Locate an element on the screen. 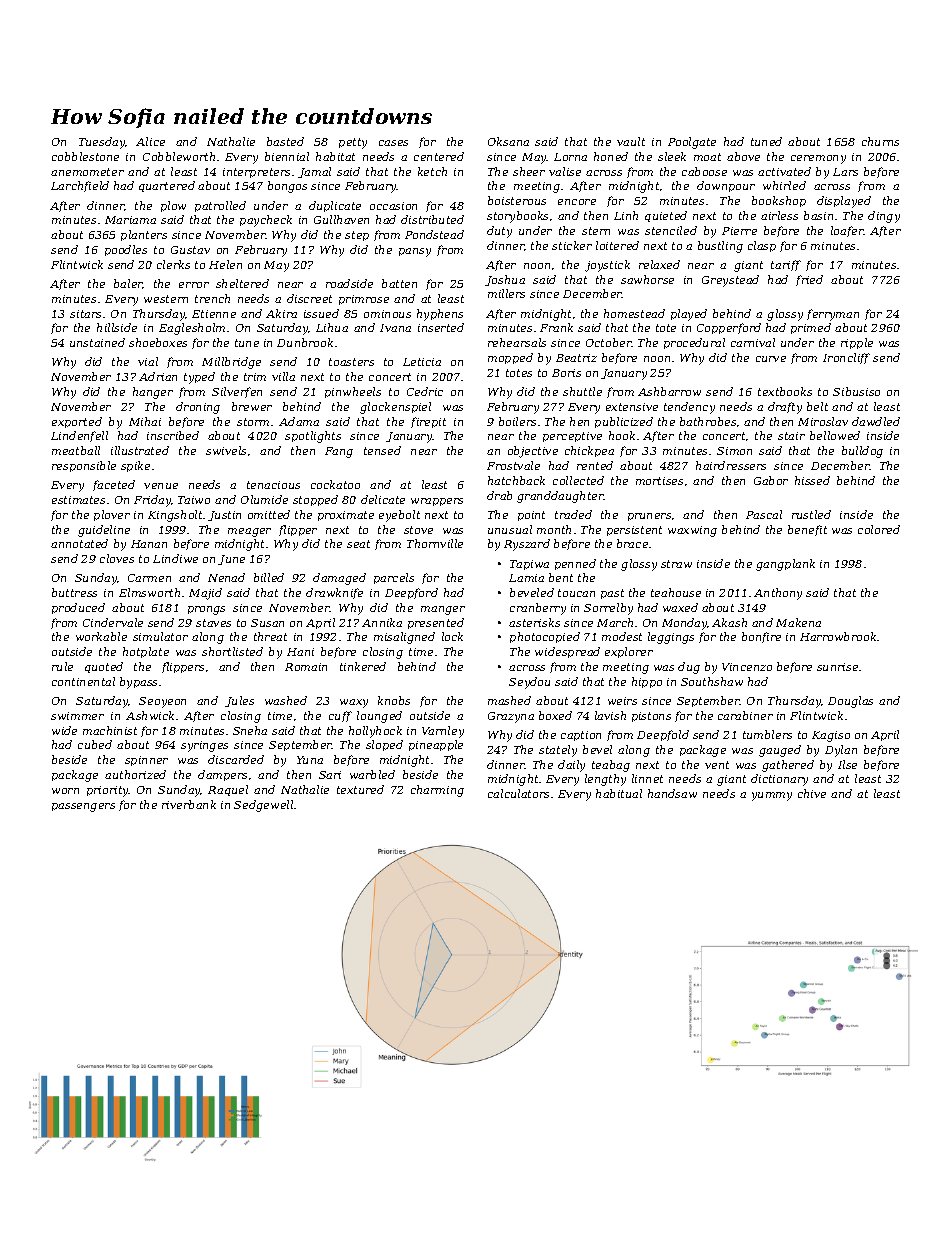 The image size is (952, 1233). Frostvale is located at coordinates (513, 465).
